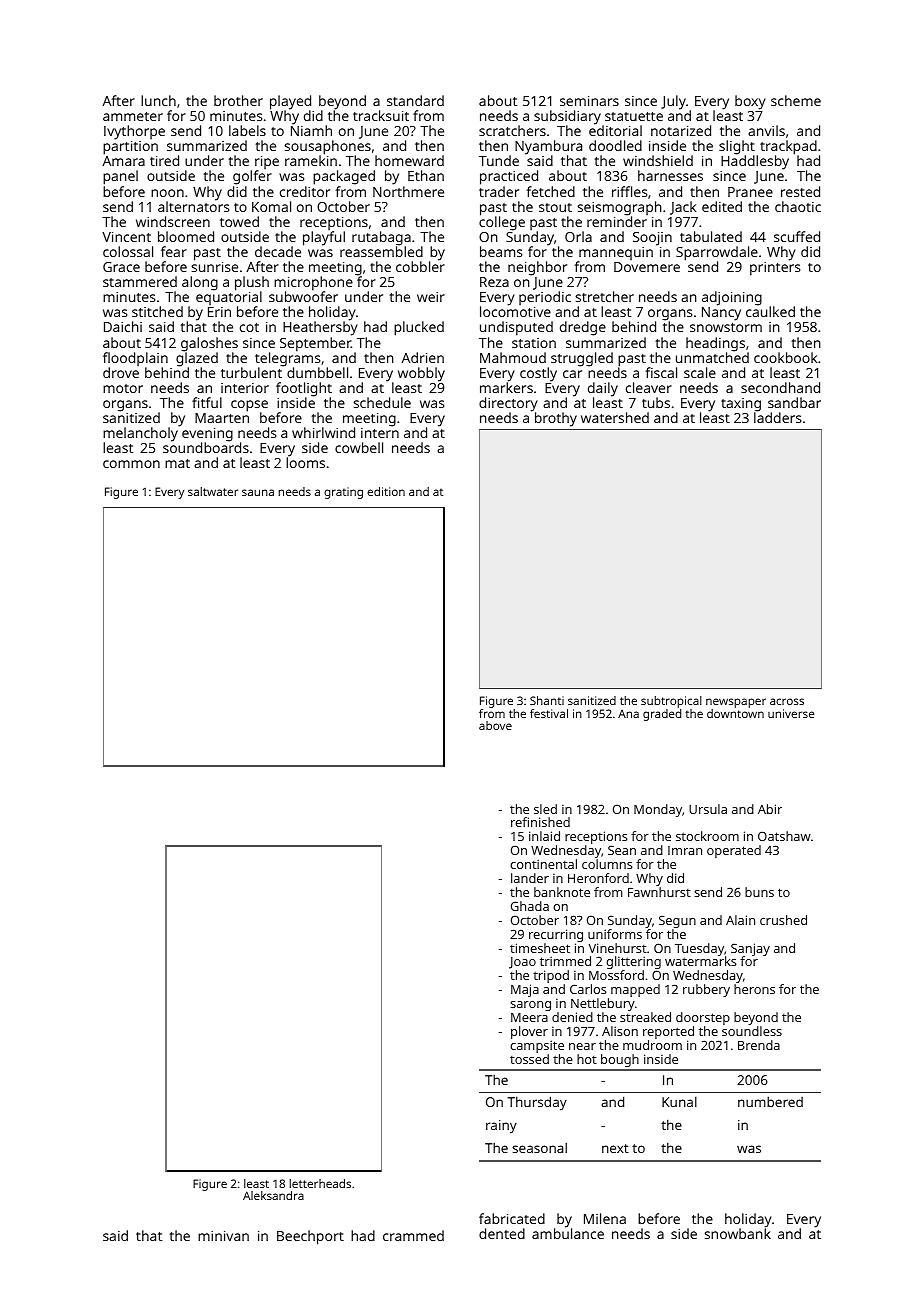  What do you see at coordinates (736, 703) in the screenshot?
I see `newspaper` at bounding box center [736, 703].
